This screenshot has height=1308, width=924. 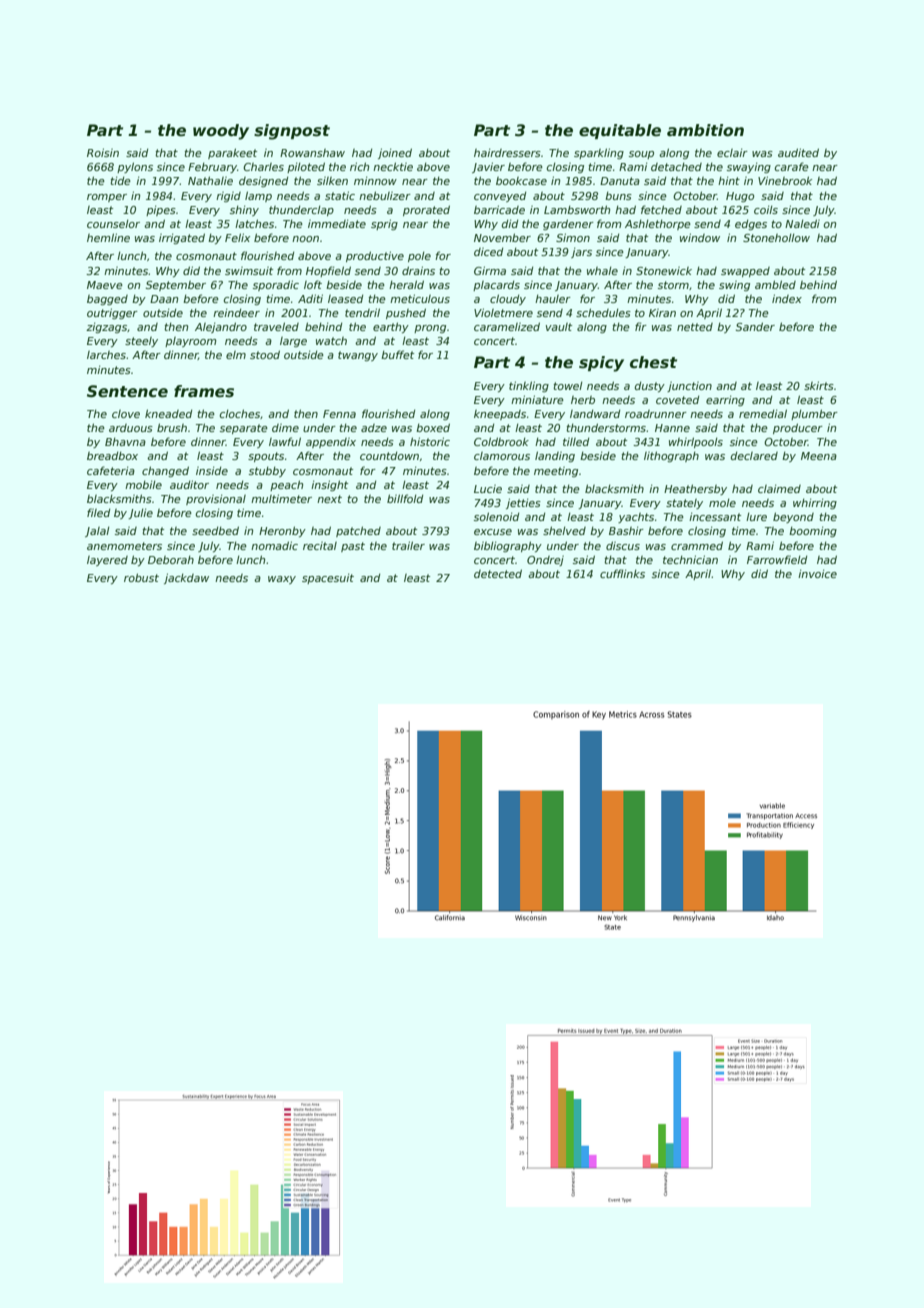 What do you see at coordinates (817, 574) in the screenshot?
I see `invoice` at bounding box center [817, 574].
